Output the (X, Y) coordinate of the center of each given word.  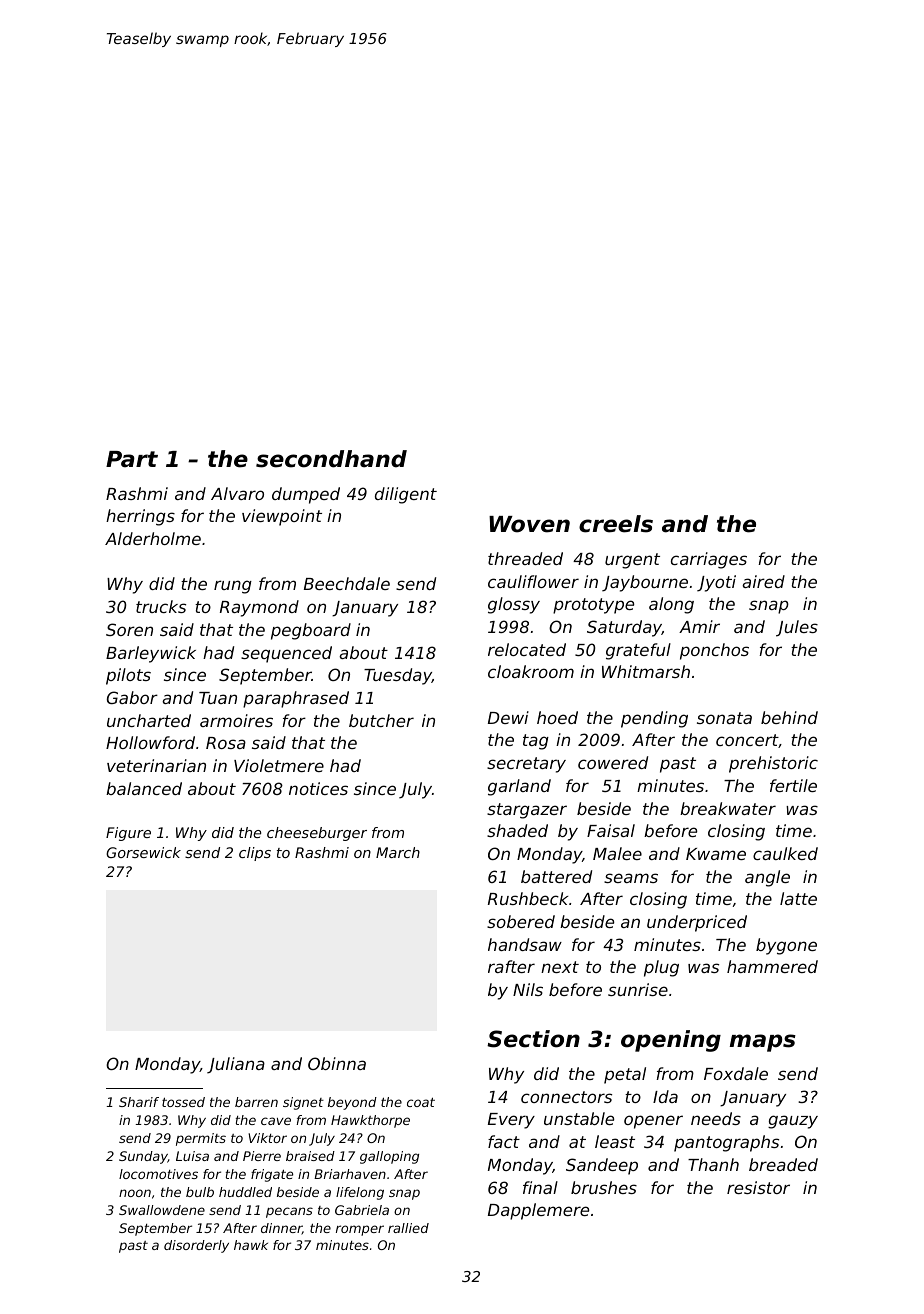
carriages (709, 560)
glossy (514, 605)
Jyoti (716, 583)
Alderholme (153, 538)
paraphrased (296, 699)
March (398, 852)
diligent (406, 495)
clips (255, 854)
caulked (785, 853)
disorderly (196, 1246)
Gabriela (362, 1210)
